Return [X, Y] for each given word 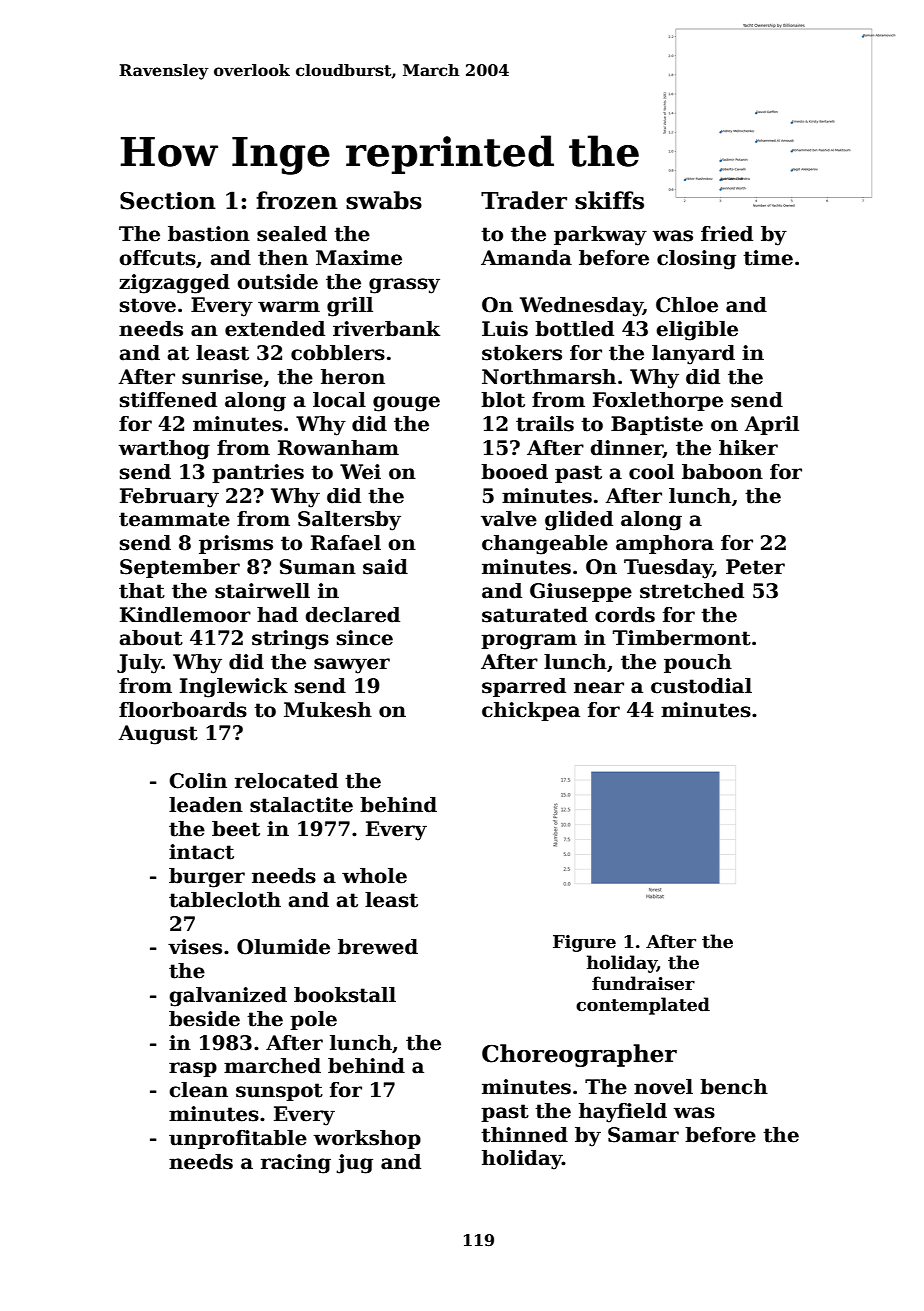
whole [374, 876]
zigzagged [174, 284]
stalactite [301, 805]
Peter [755, 567]
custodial [701, 686]
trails [545, 424]
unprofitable [238, 1139]
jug [355, 1164]
